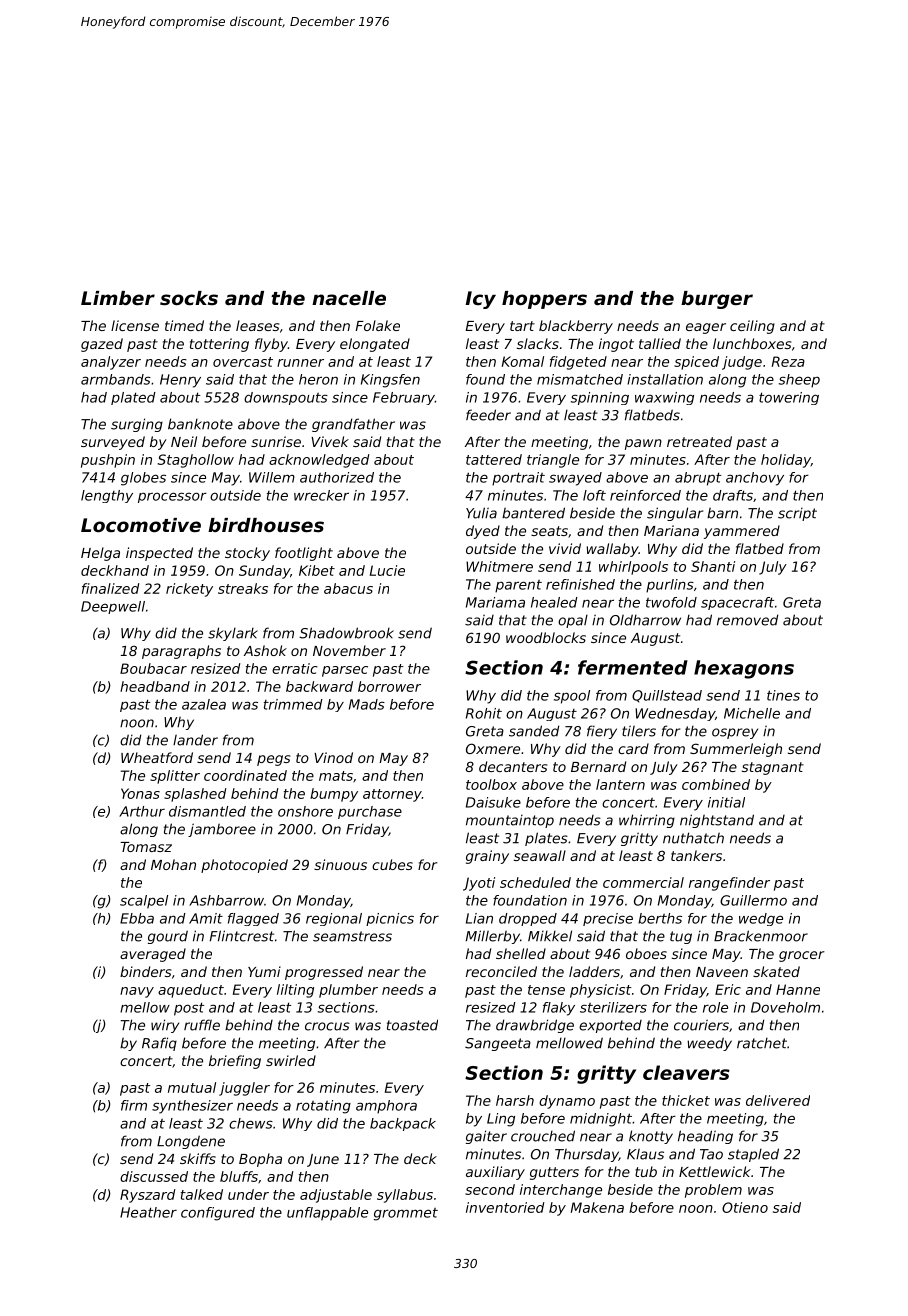 The width and height of the screenshot is (908, 1316). I want to click on pawn, so click(643, 444).
